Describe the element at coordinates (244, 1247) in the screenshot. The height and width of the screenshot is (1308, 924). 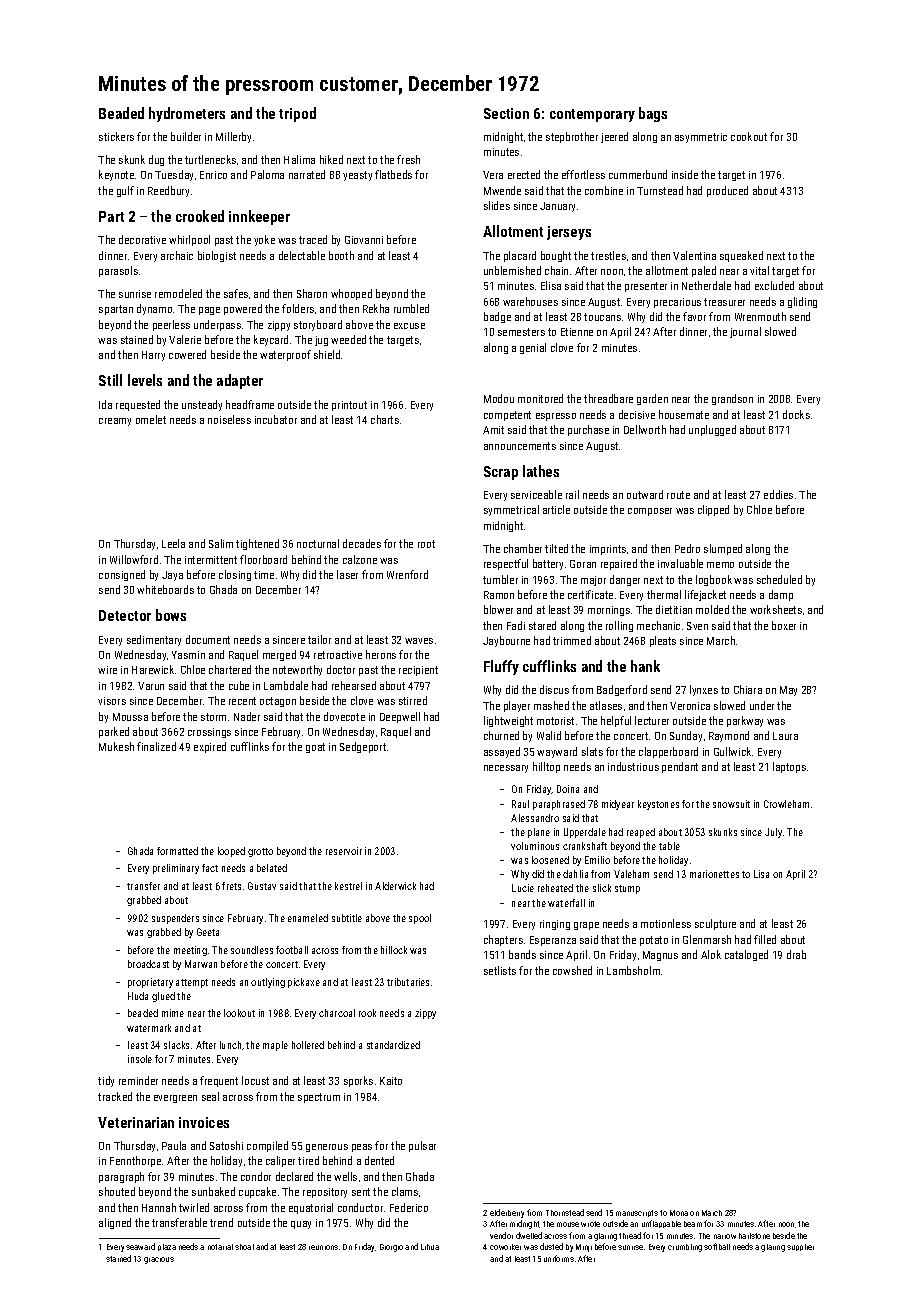
I see `shoal` at that location.
